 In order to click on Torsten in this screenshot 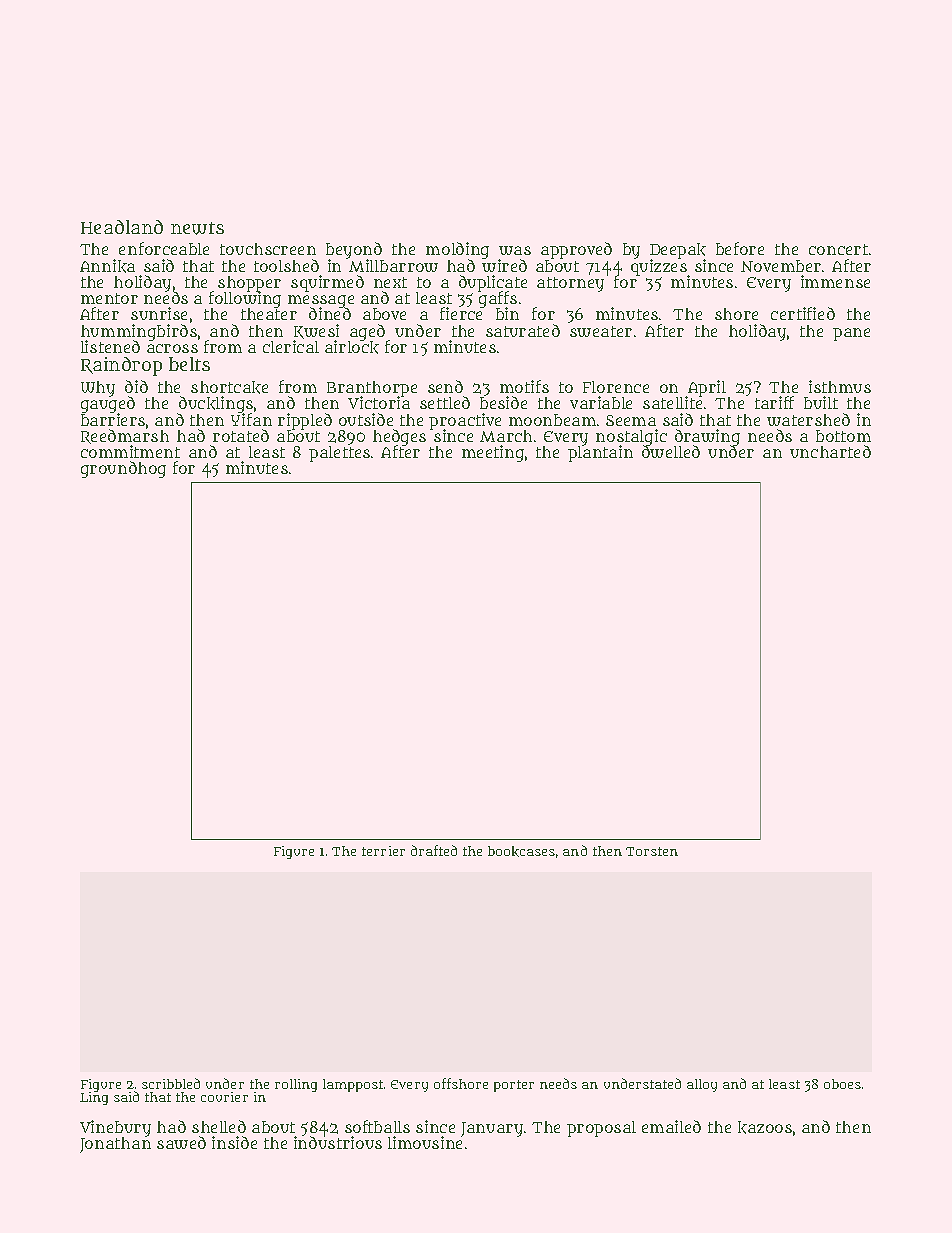, I will do `click(652, 851)`.
